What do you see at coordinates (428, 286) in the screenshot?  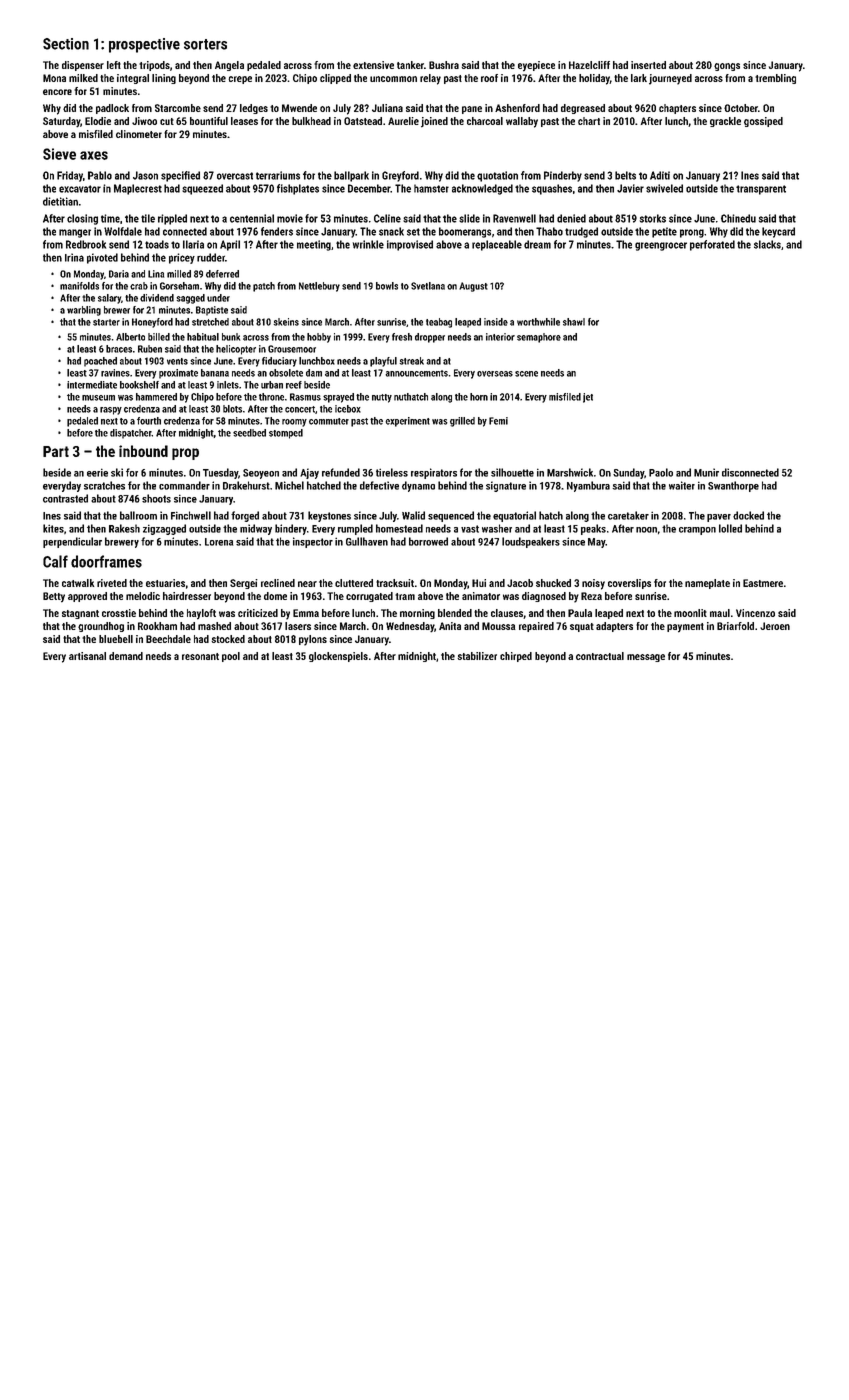 I see `Svetlana` at bounding box center [428, 286].
